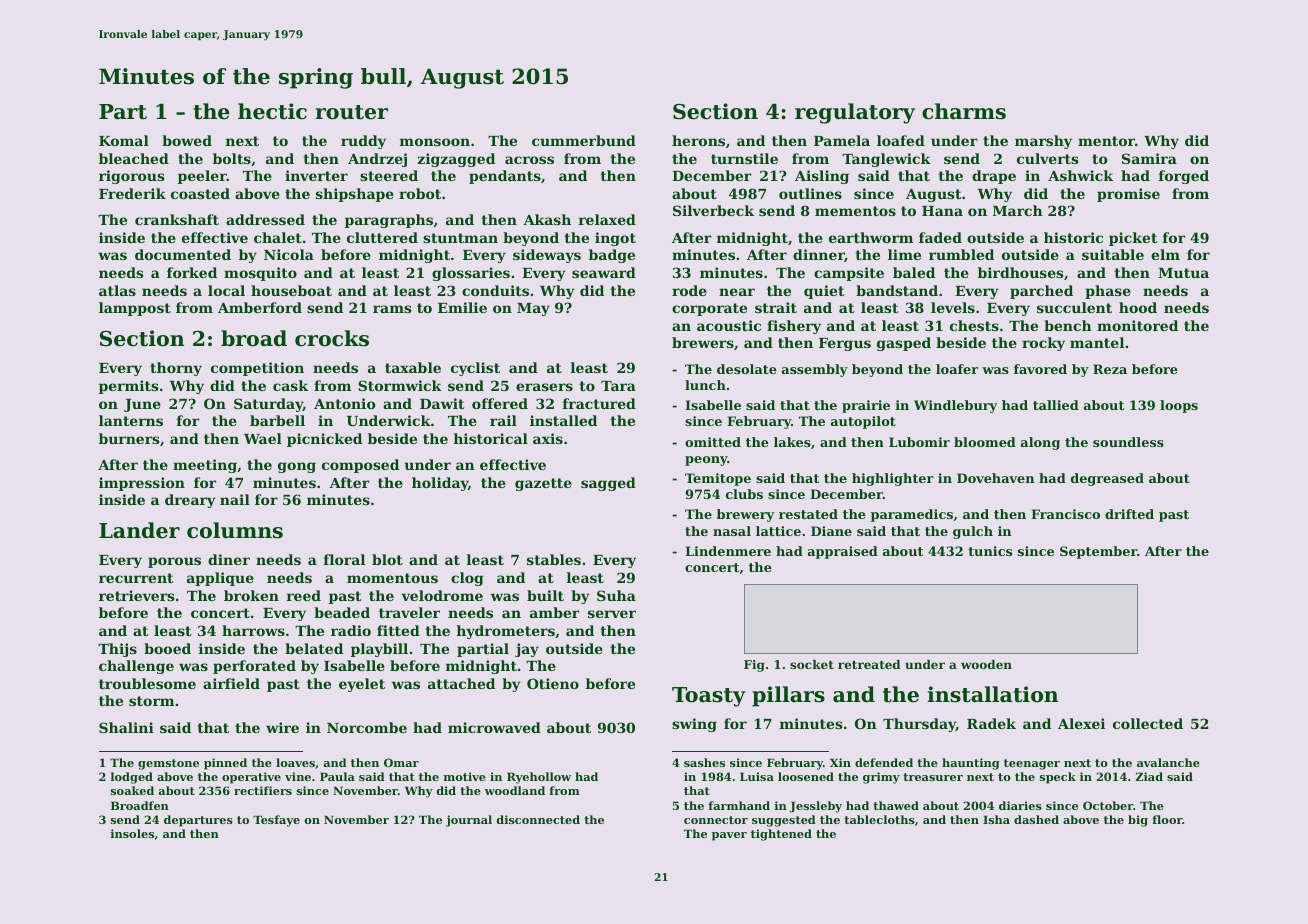 The width and height of the screenshot is (1308, 924). I want to click on bowed, so click(187, 140).
